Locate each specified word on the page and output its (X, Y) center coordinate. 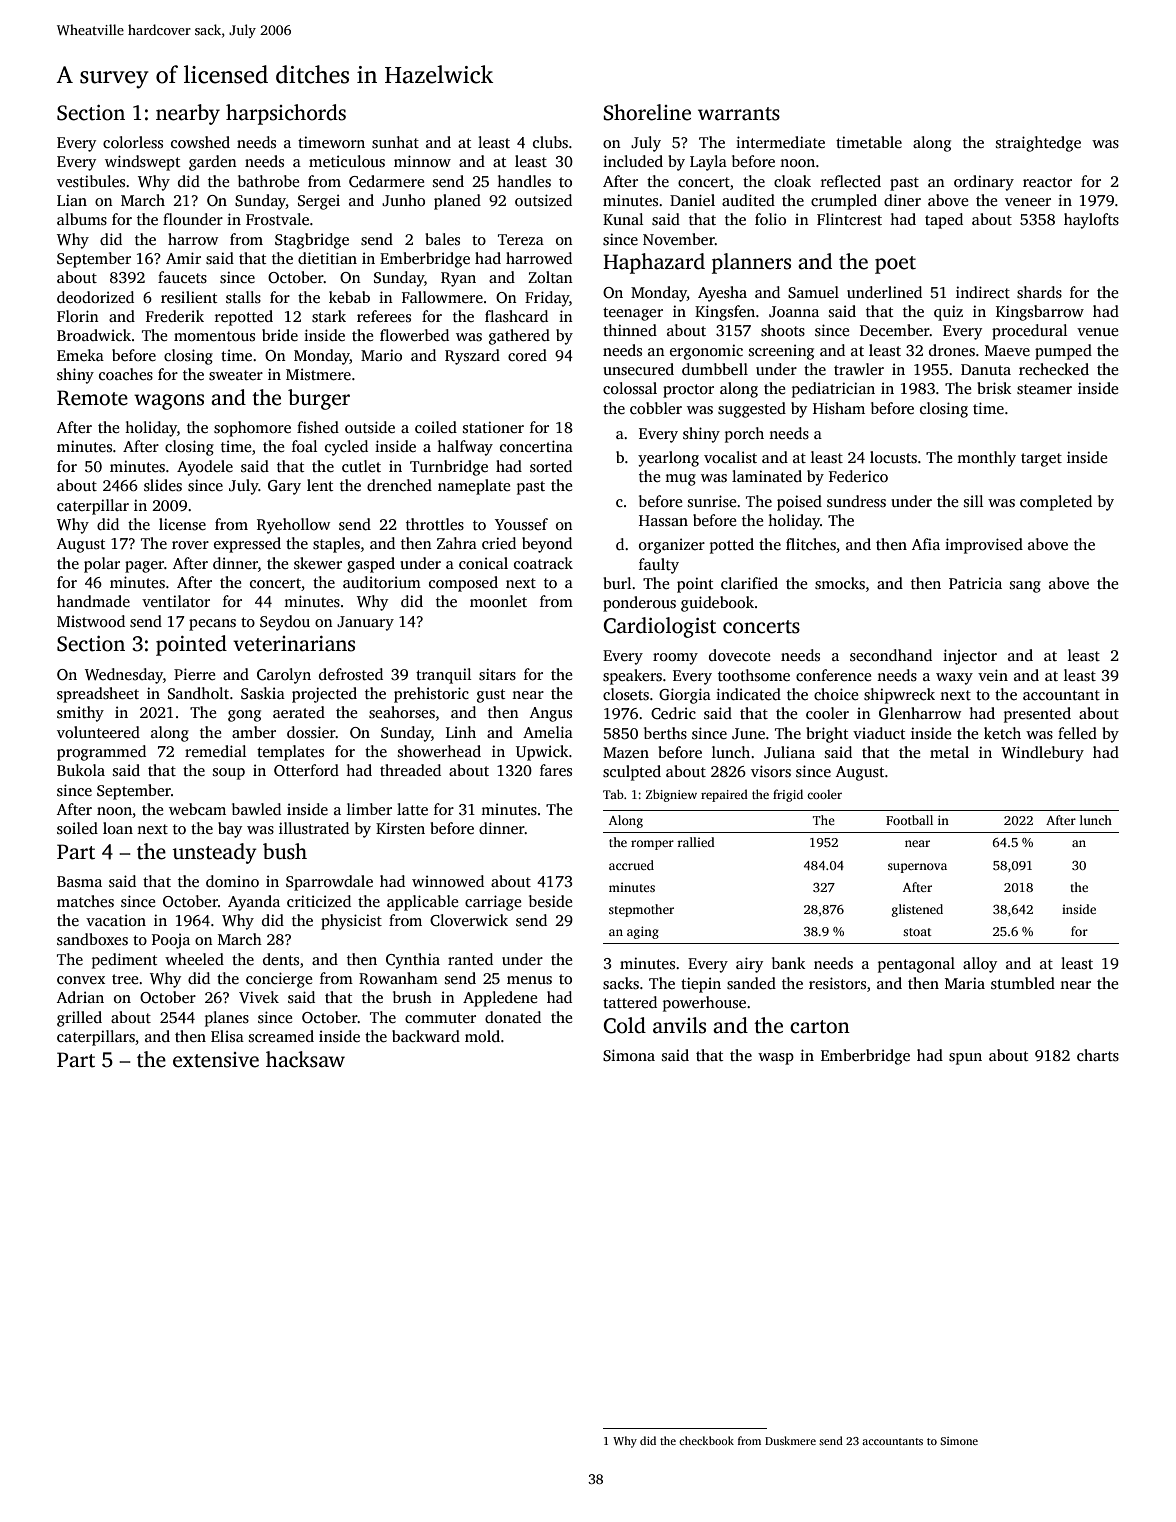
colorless (133, 142)
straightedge (1038, 144)
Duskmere (790, 1440)
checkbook (706, 1440)
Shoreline (647, 112)
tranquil (443, 676)
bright (827, 735)
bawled (256, 809)
